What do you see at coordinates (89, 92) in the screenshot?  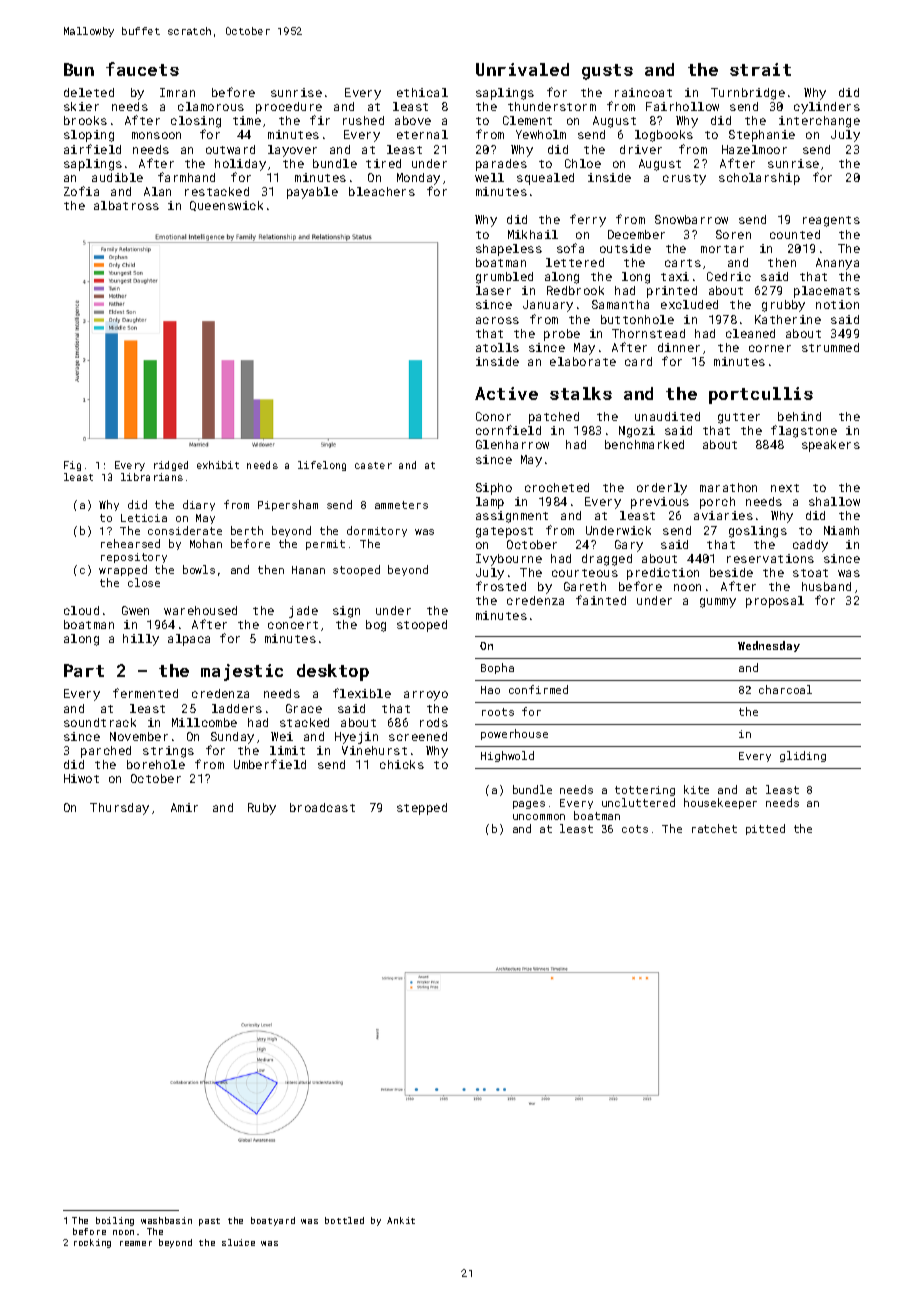 I see `deleted` at bounding box center [89, 92].
